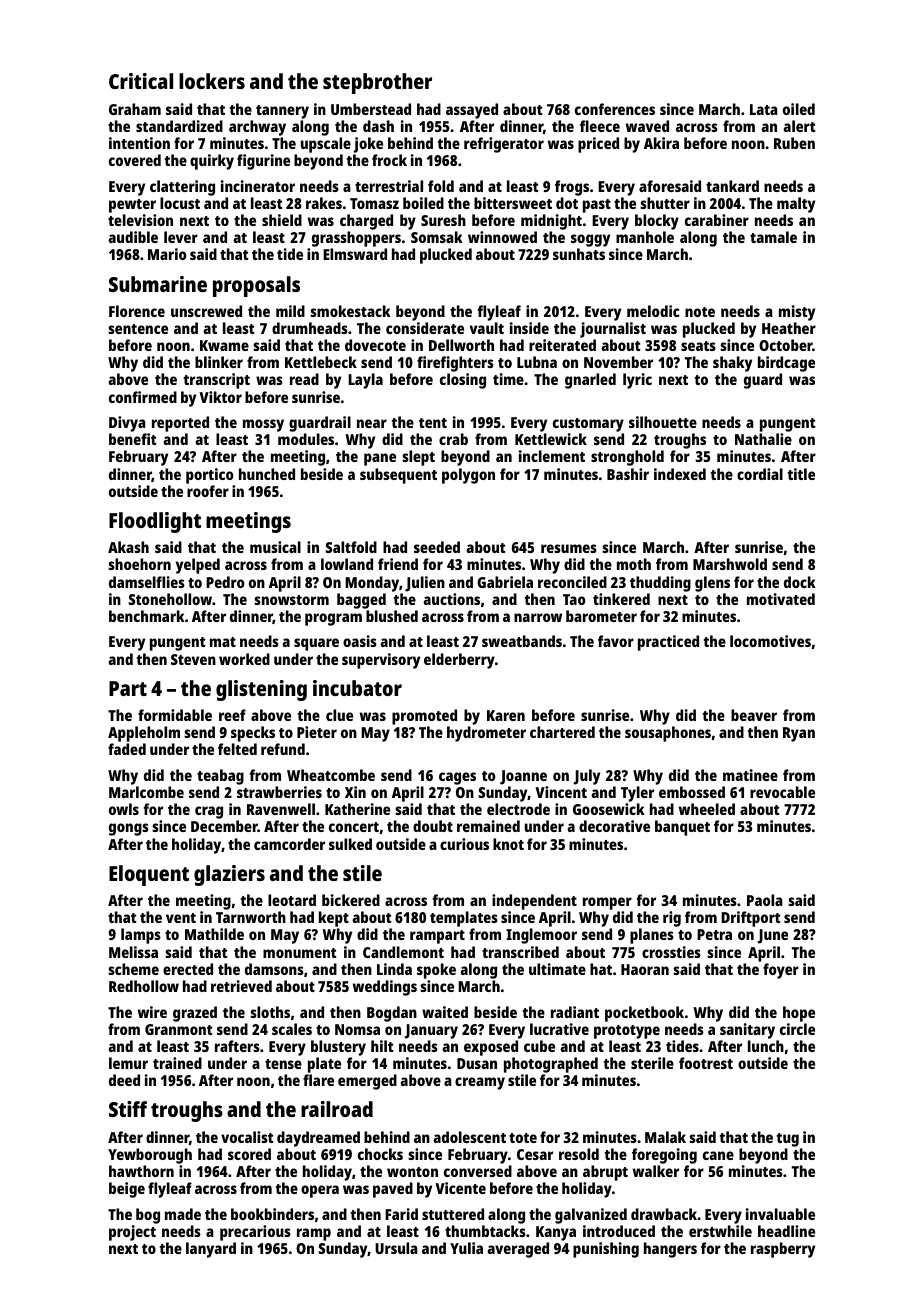 The width and height of the screenshot is (924, 1308). I want to click on foyer, so click(781, 971).
